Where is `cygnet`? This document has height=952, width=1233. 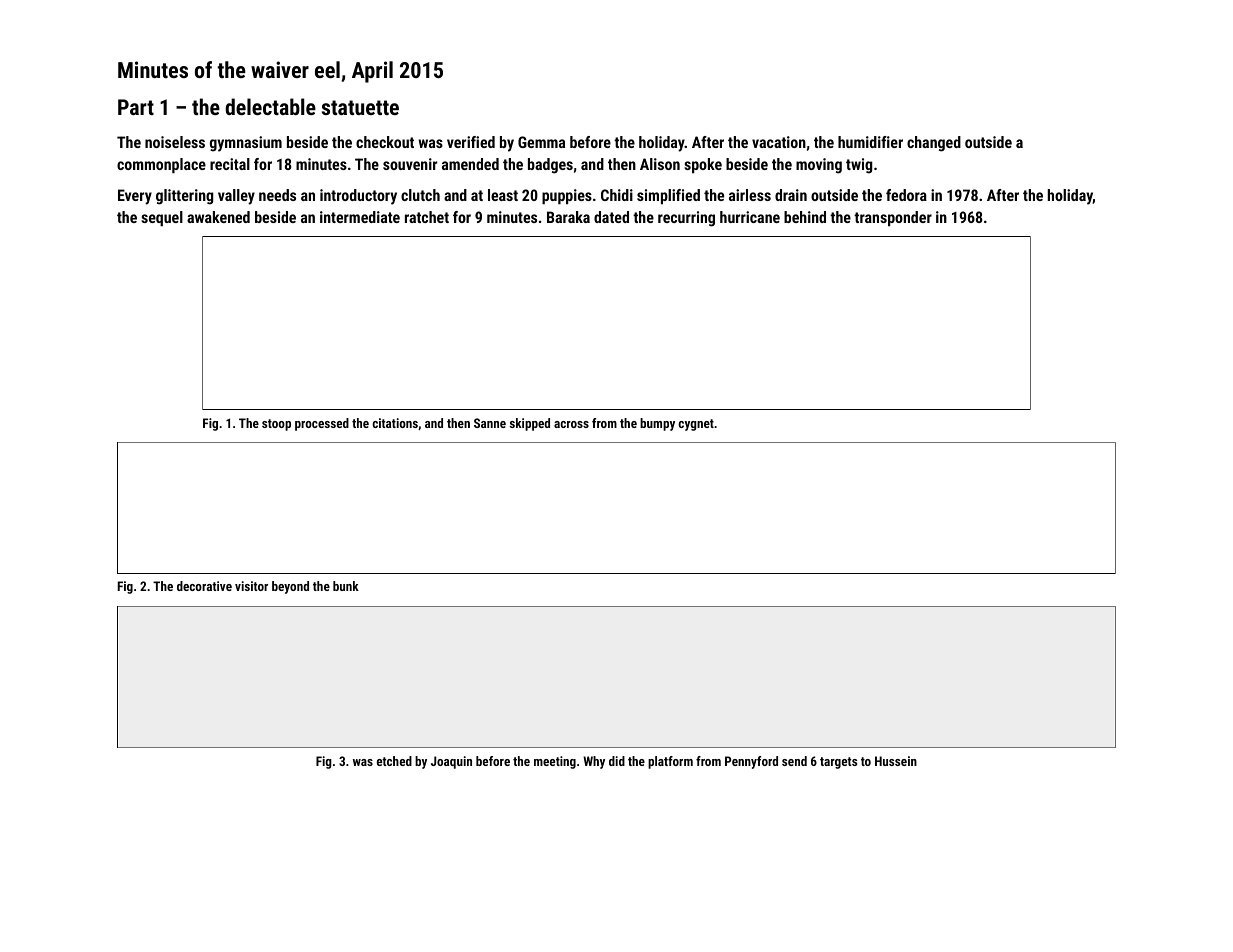
cygnet is located at coordinates (696, 425).
